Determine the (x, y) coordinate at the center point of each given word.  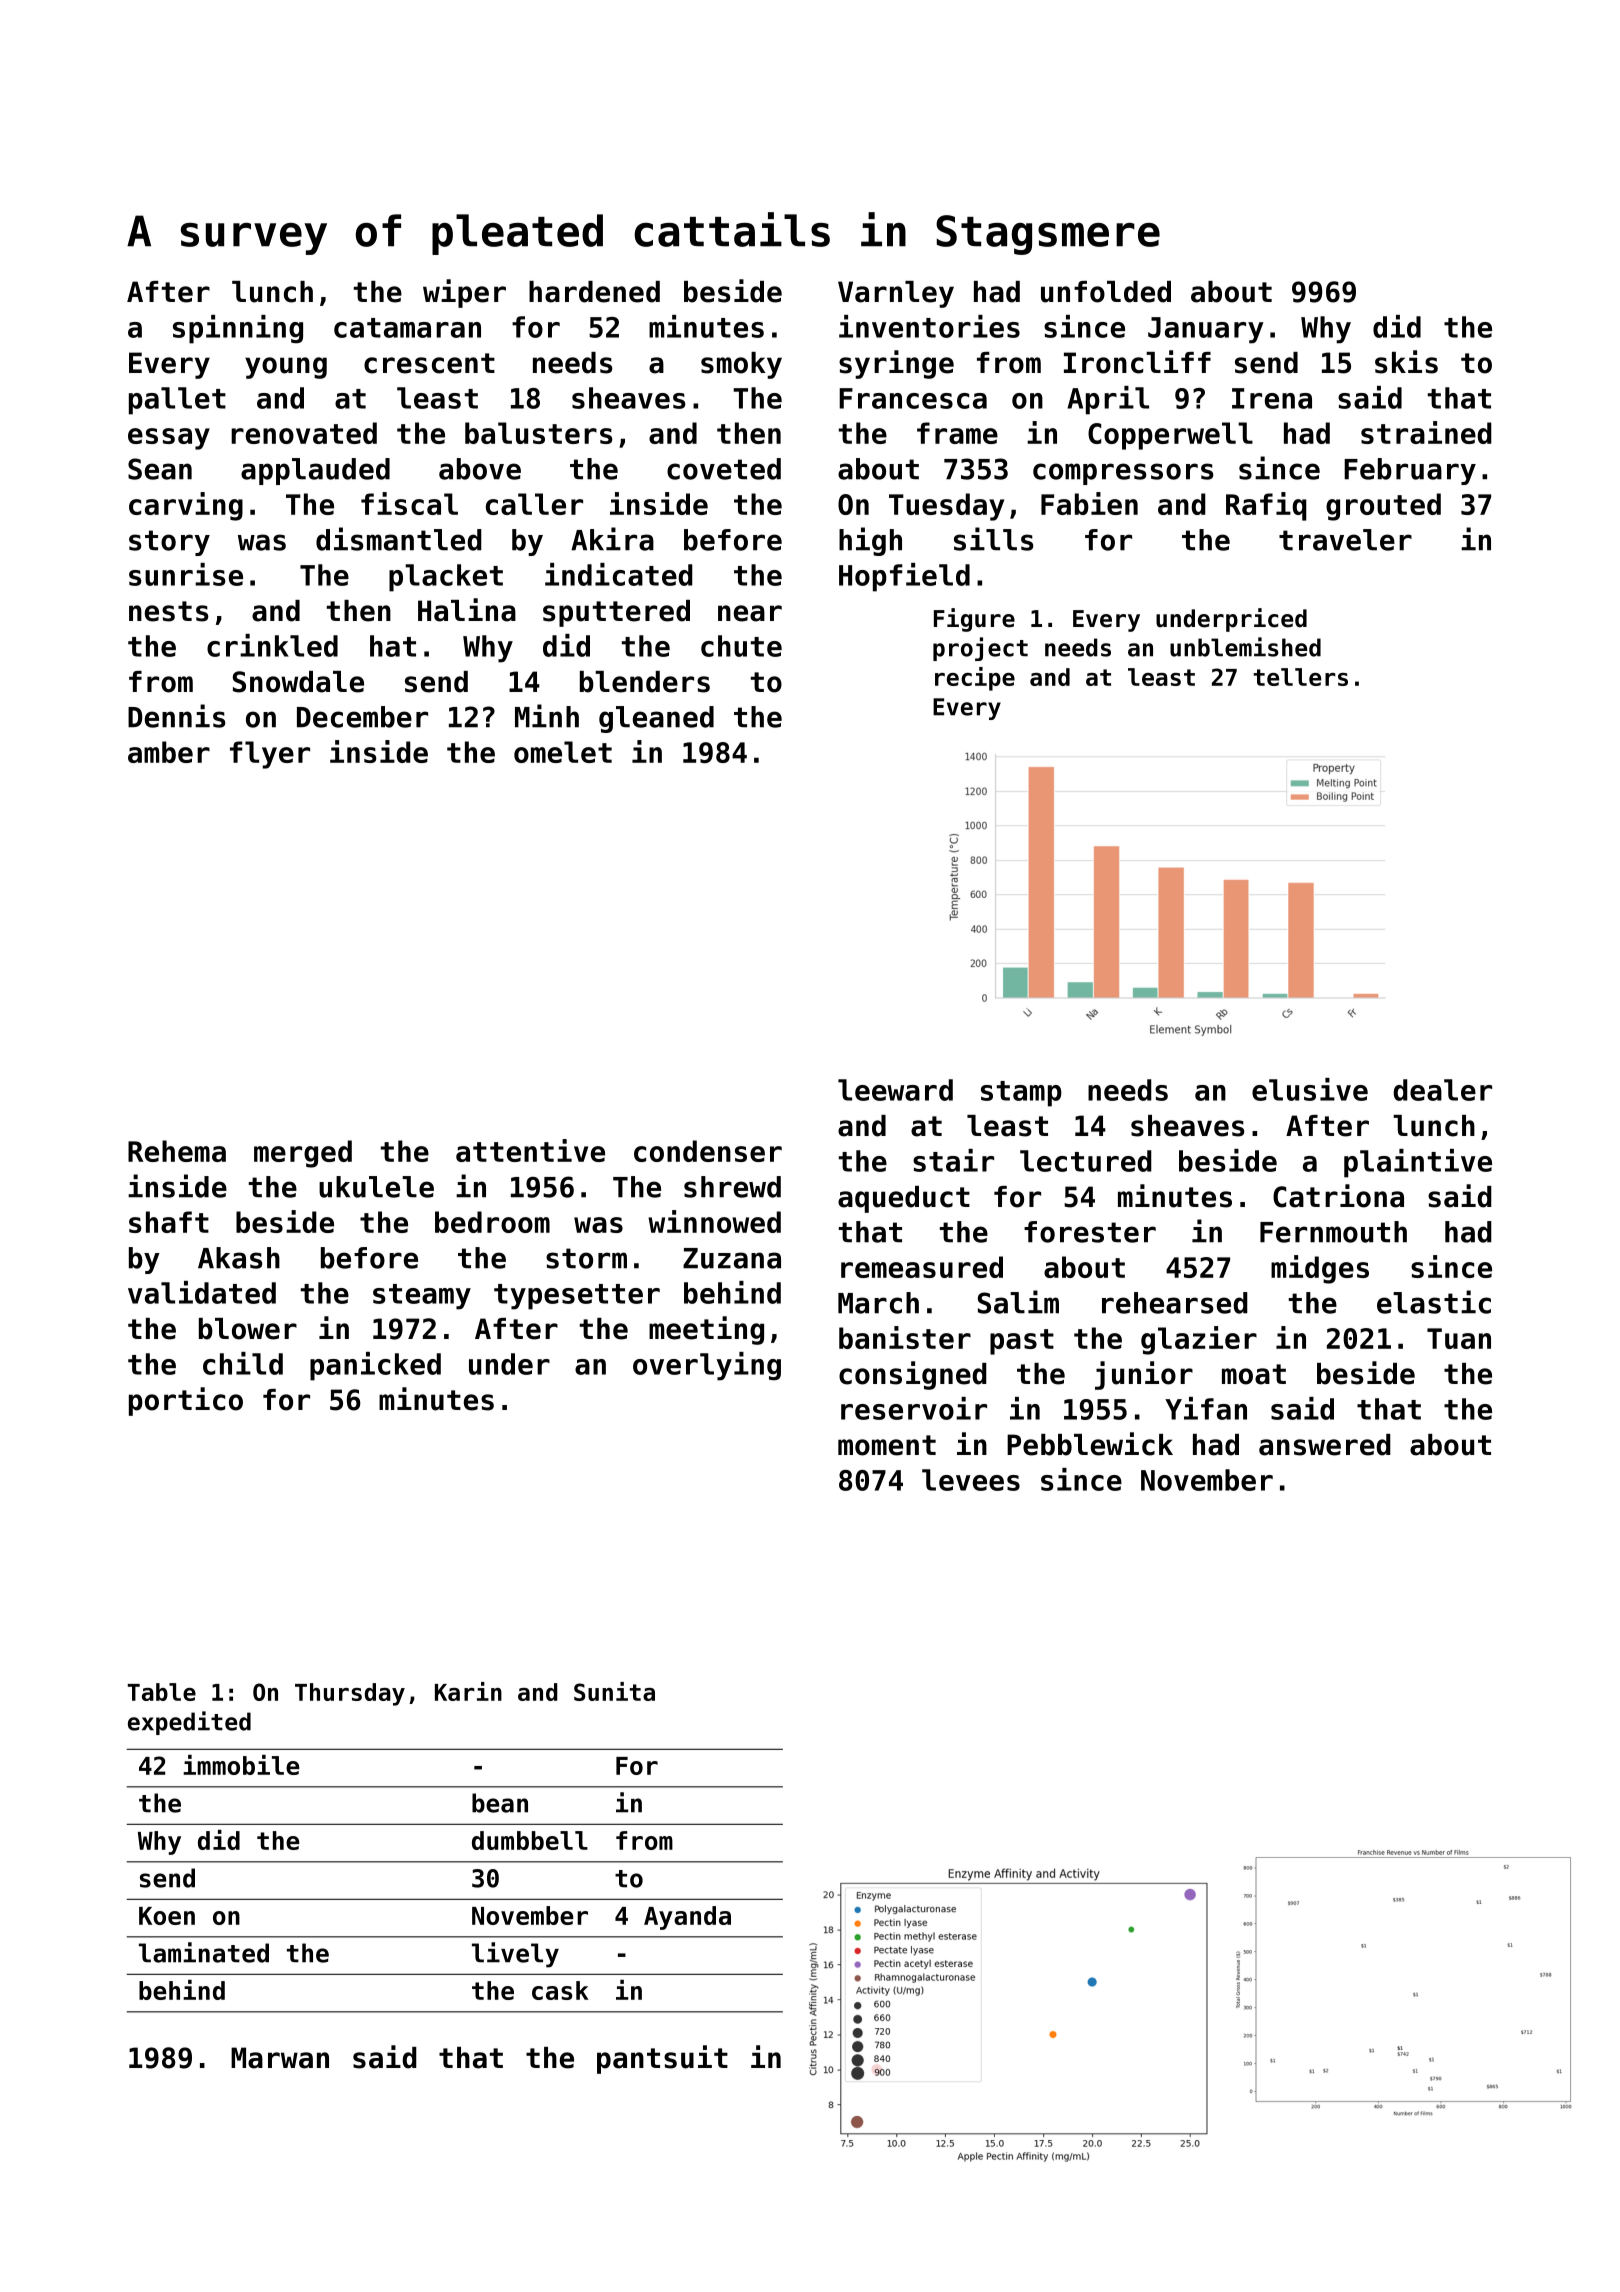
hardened (594, 292)
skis (1406, 362)
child (243, 1363)
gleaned (656, 719)
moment (887, 1445)
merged (303, 1154)
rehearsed (1175, 1303)
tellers (1300, 677)
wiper (464, 293)
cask (560, 1990)
